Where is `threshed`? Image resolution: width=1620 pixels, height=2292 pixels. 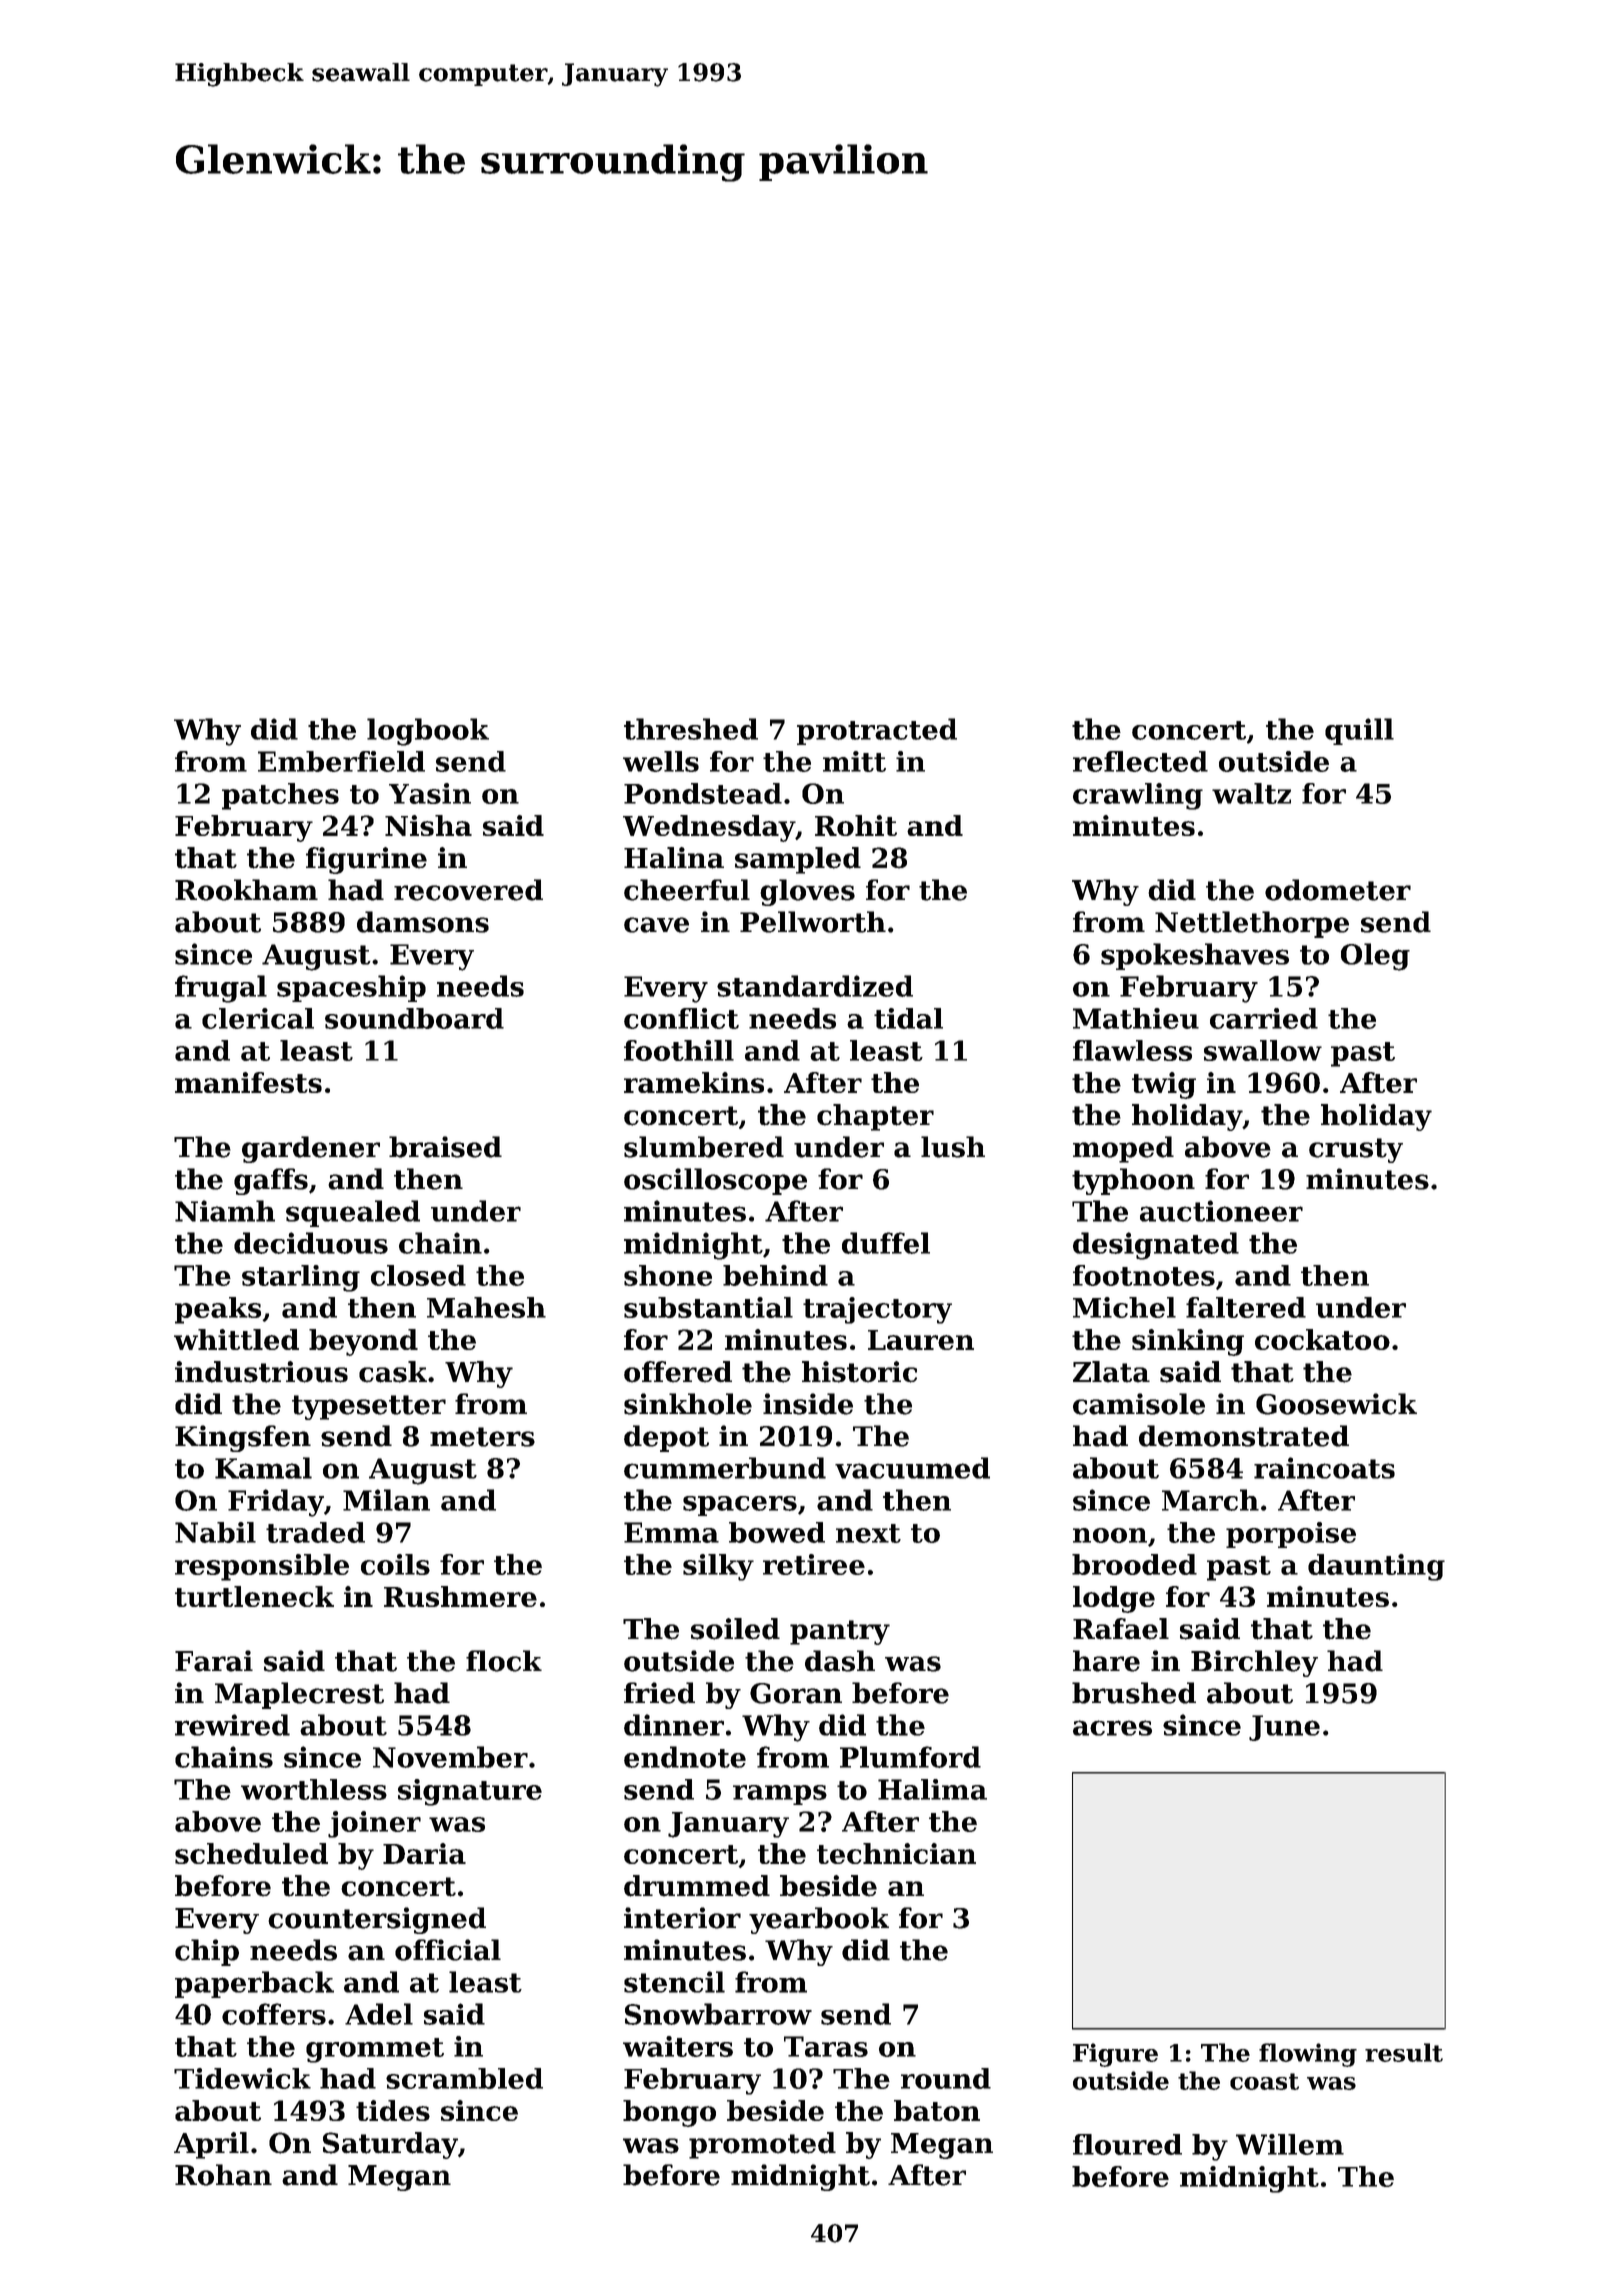 threshed is located at coordinates (691, 729).
